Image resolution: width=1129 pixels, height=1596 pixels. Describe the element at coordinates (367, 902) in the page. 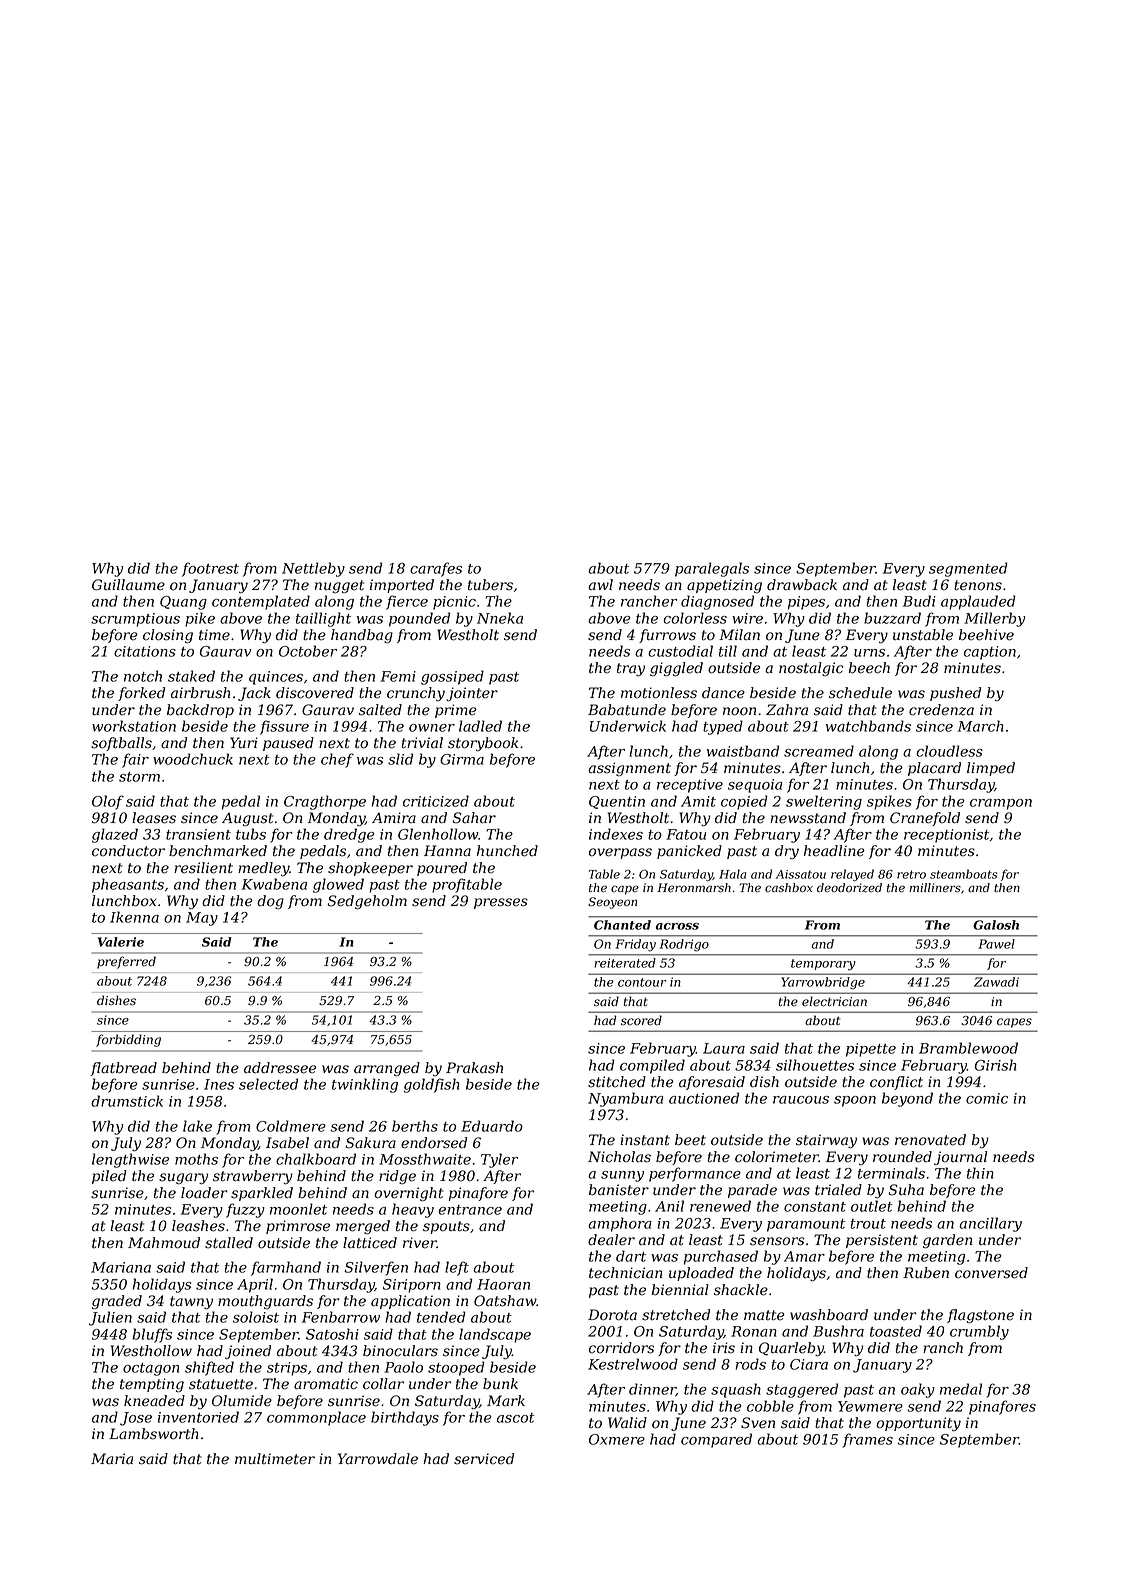

I see `Sedgeholm` at that location.
